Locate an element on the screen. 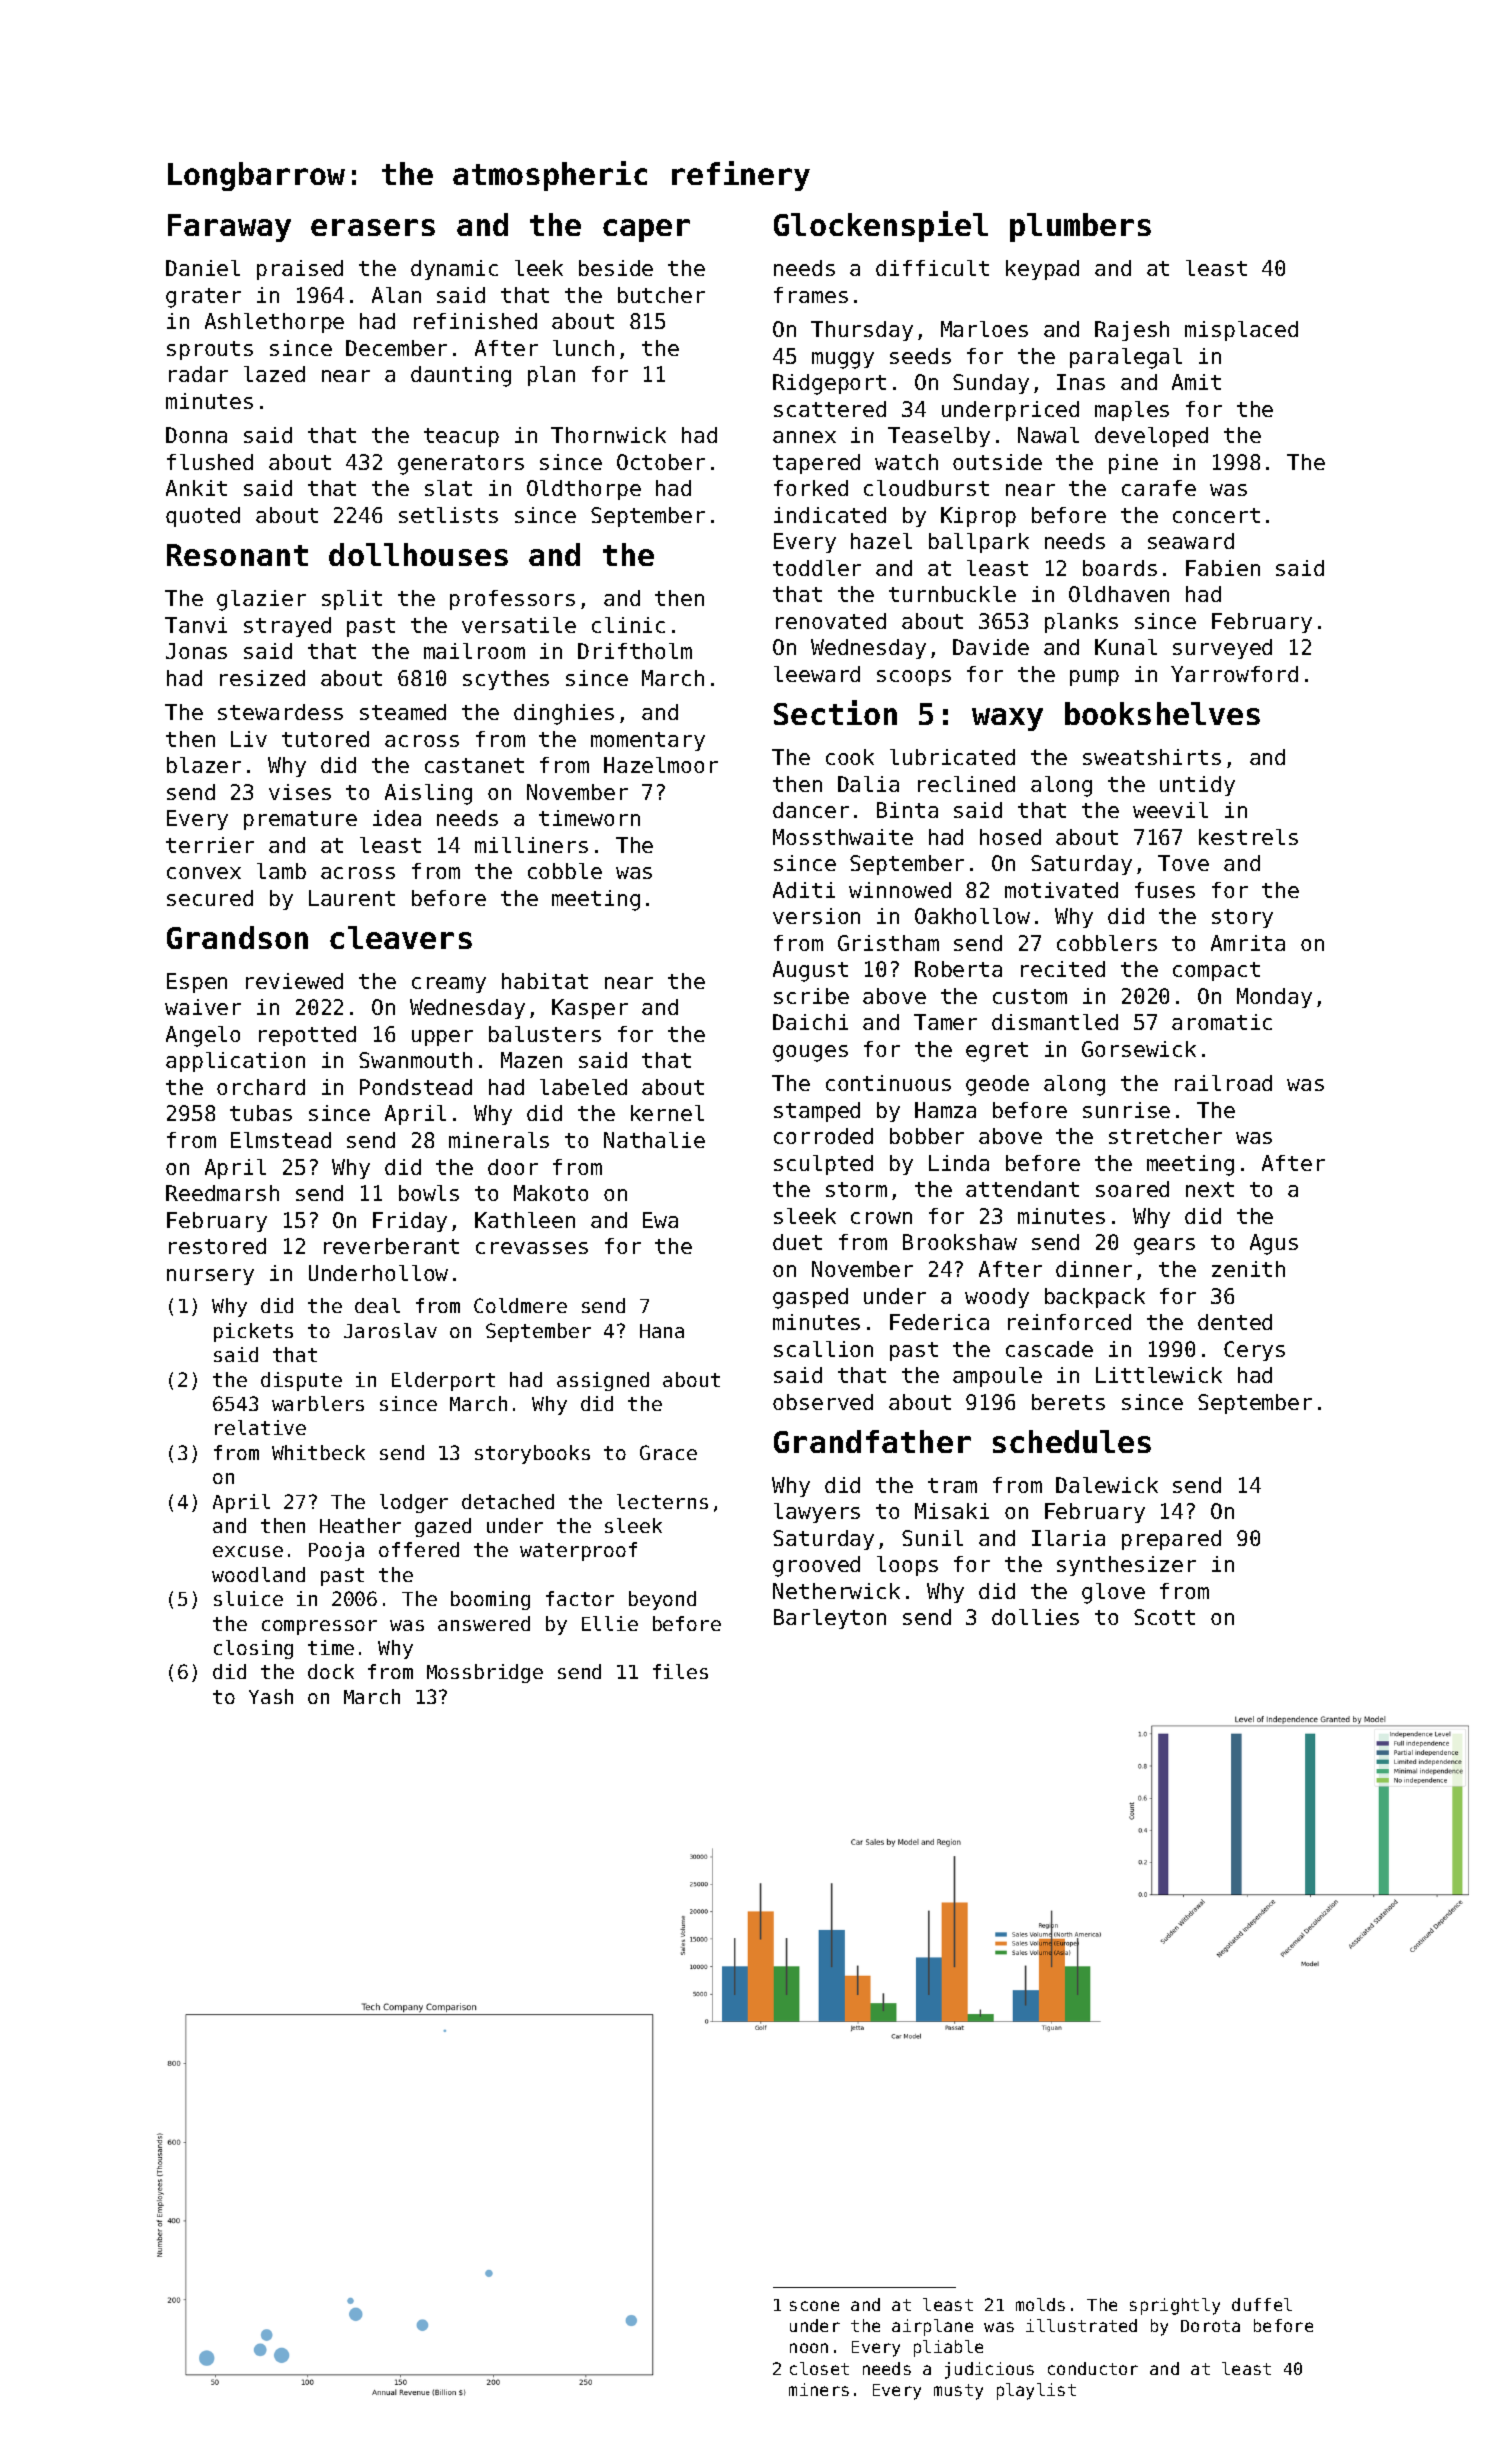  musty is located at coordinates (958, 2392).
